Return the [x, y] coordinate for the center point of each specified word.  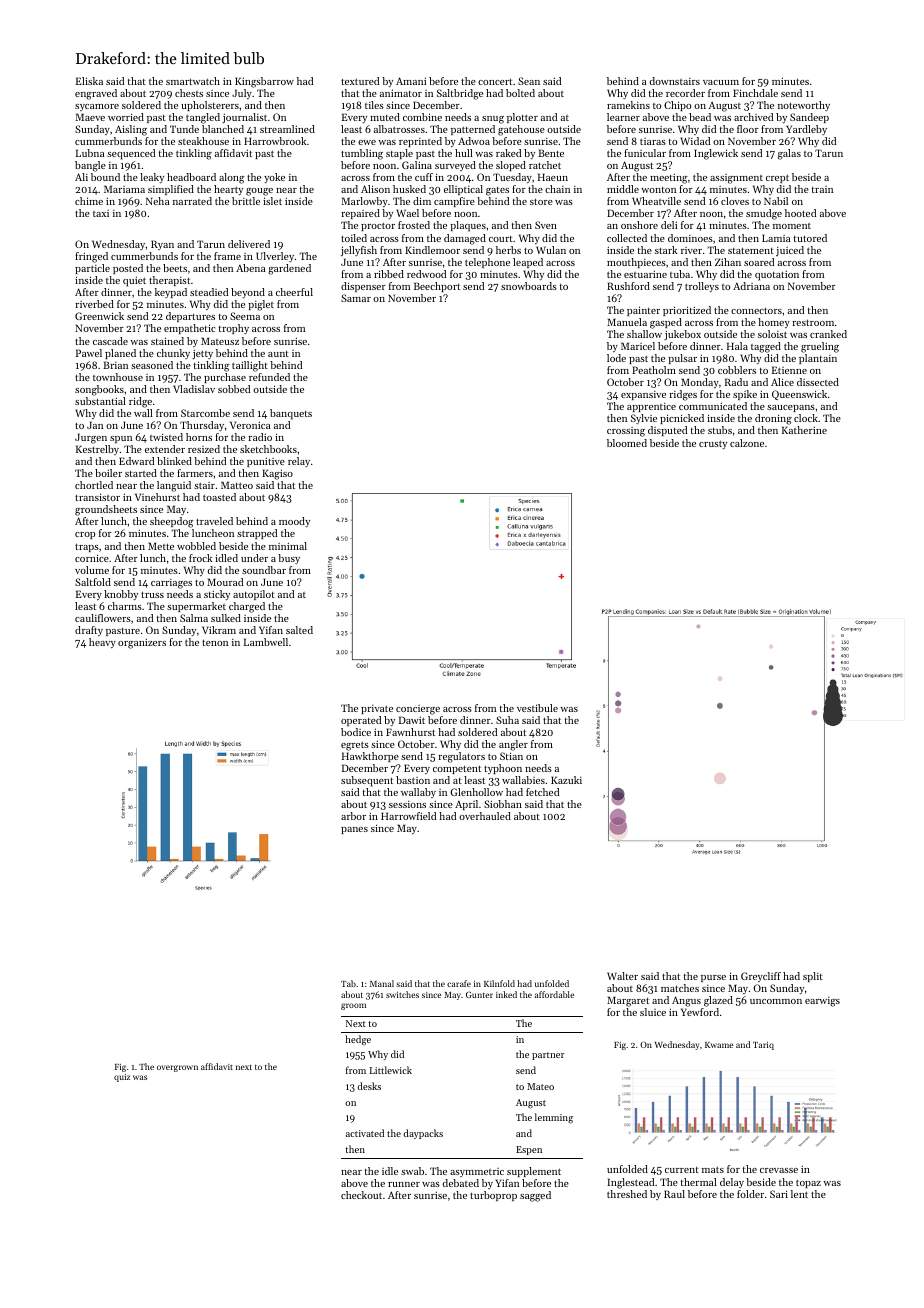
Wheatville [656, 201]
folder [750, 1194]
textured [360, 81]
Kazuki [566, 780]
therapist [169, 281]
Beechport [437, 287]
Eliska [89, 81]
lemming [554, 1118]
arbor [353, 816]
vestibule [537, 708]
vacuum [721, 82]
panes [354, 830]
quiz [122, 1078]
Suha [507, 720]
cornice [92, 558]
